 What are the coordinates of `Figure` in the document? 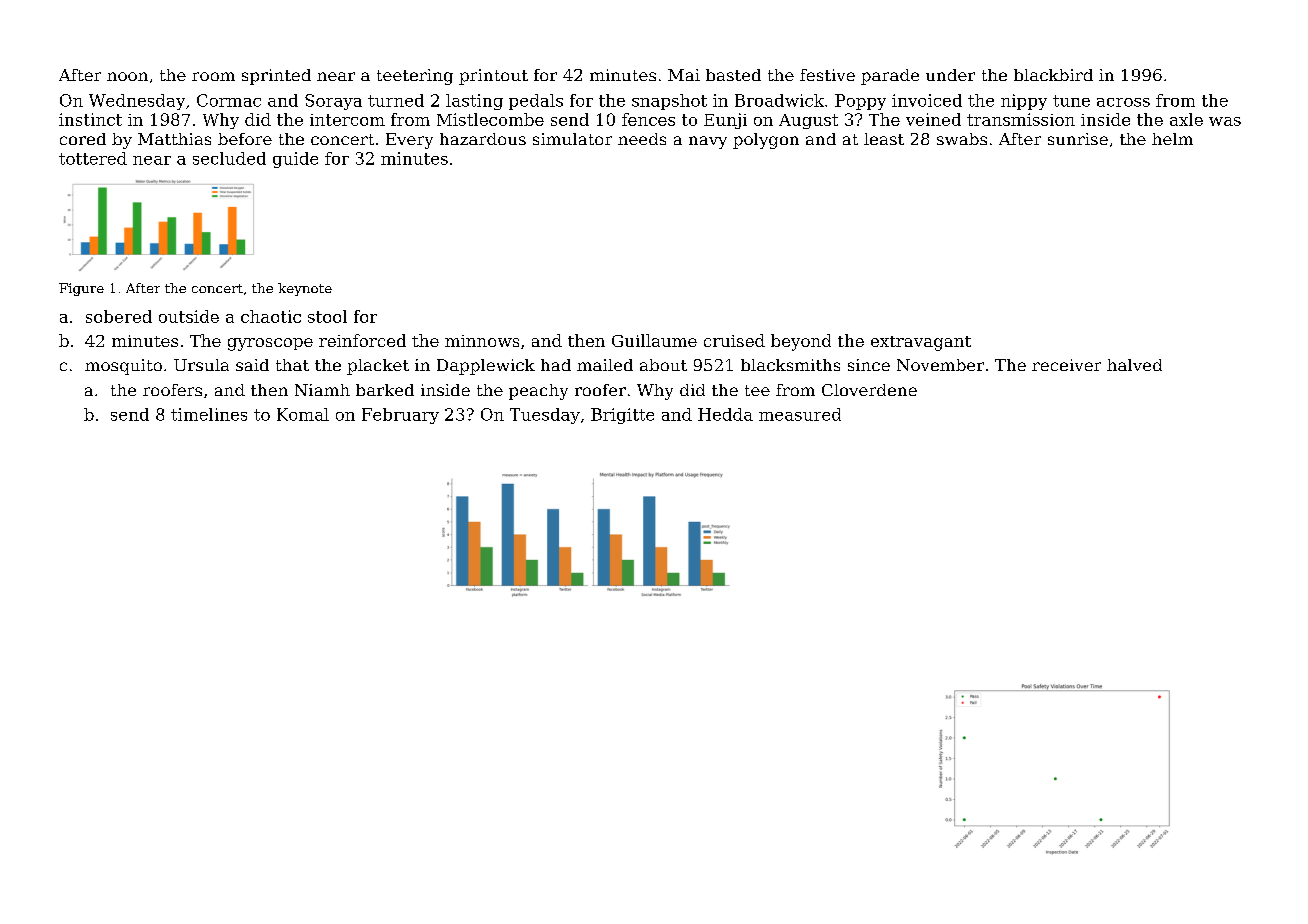 It's located at (81, 289).
